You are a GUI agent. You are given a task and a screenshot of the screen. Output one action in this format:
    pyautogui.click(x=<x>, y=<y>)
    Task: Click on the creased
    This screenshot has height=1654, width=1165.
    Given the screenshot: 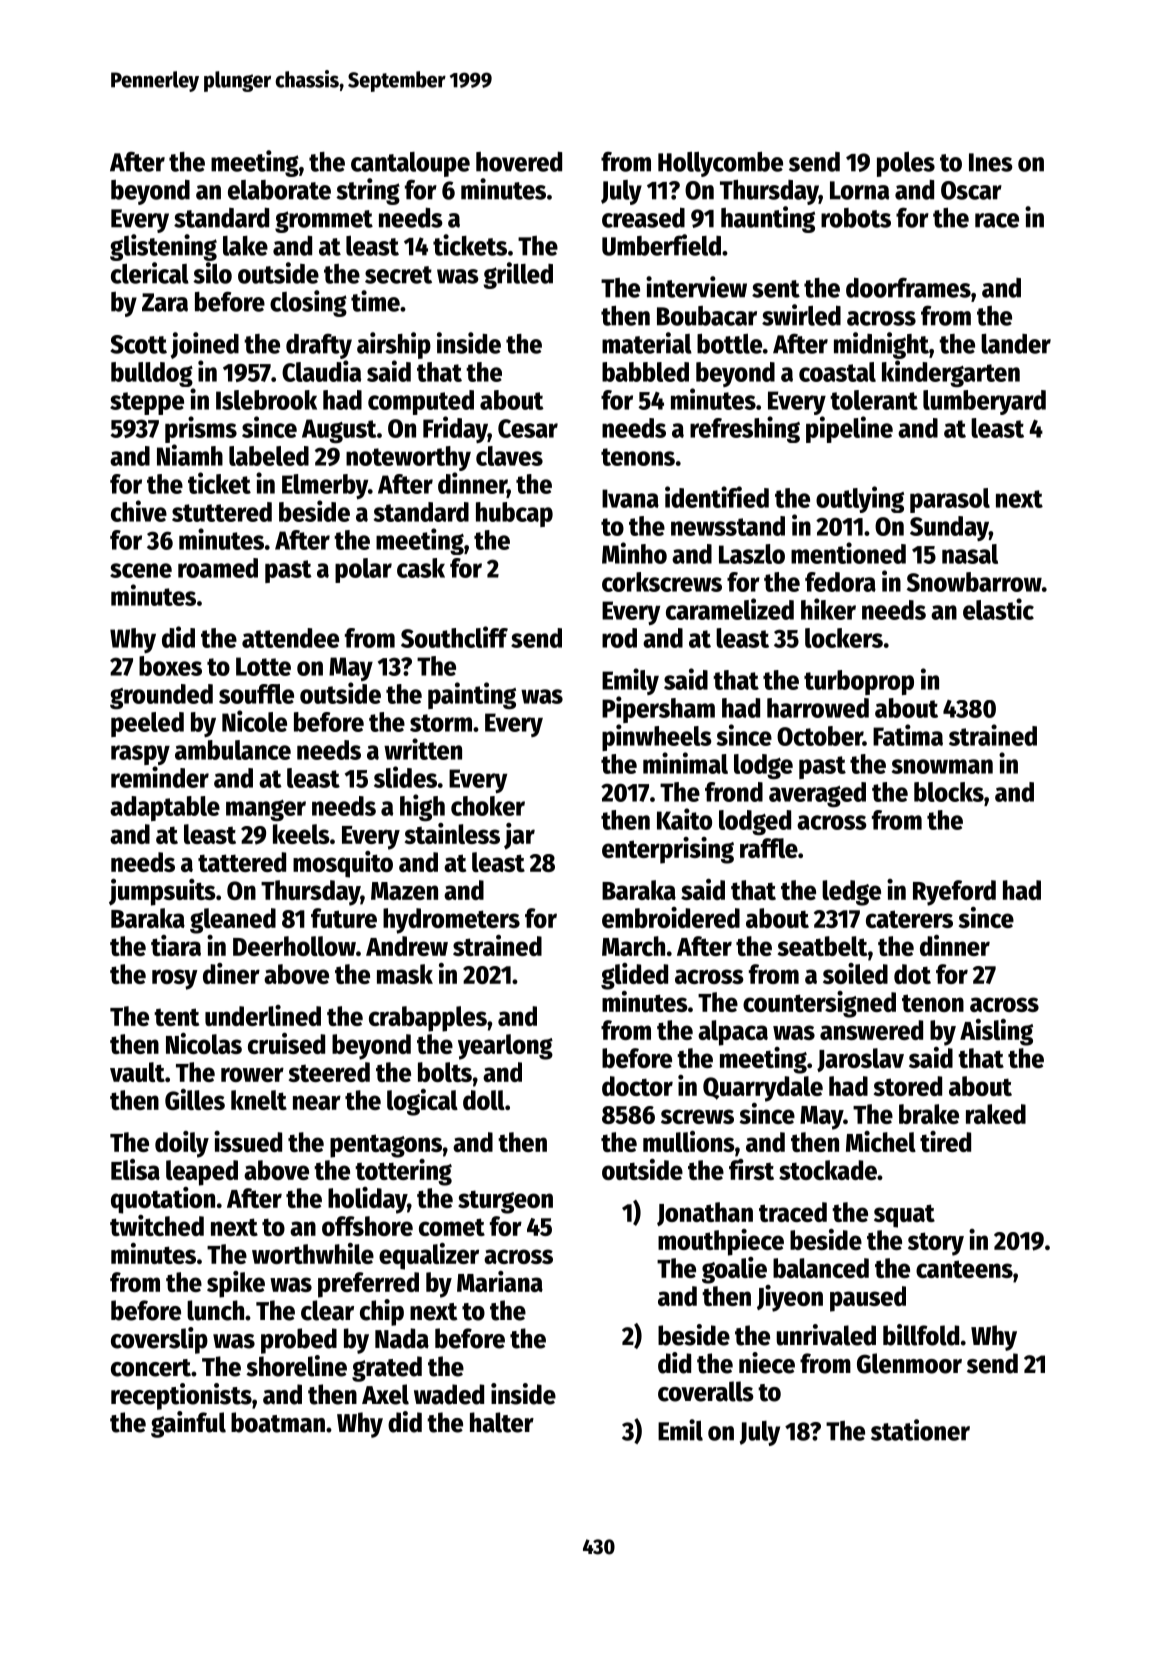 What is the action you would take?
    pyautogui.click(x=643, y=217)
